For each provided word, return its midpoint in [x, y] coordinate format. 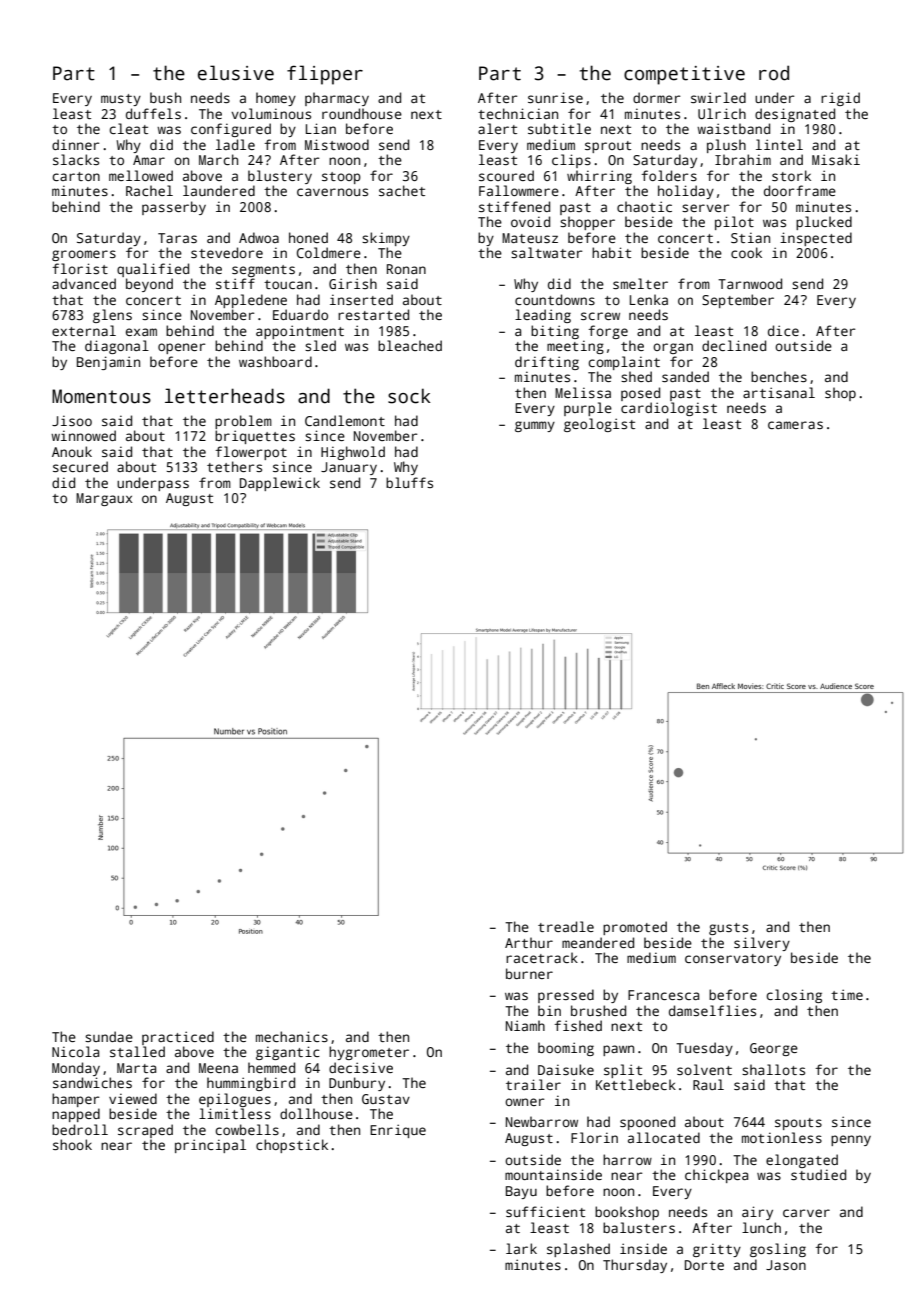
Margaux [104, 499]
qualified [153, 270]
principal [210, 1146]
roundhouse [362, 113]
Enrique [398, 1131]
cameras [795, 425]
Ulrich [722, 113]
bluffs [409, 482]
